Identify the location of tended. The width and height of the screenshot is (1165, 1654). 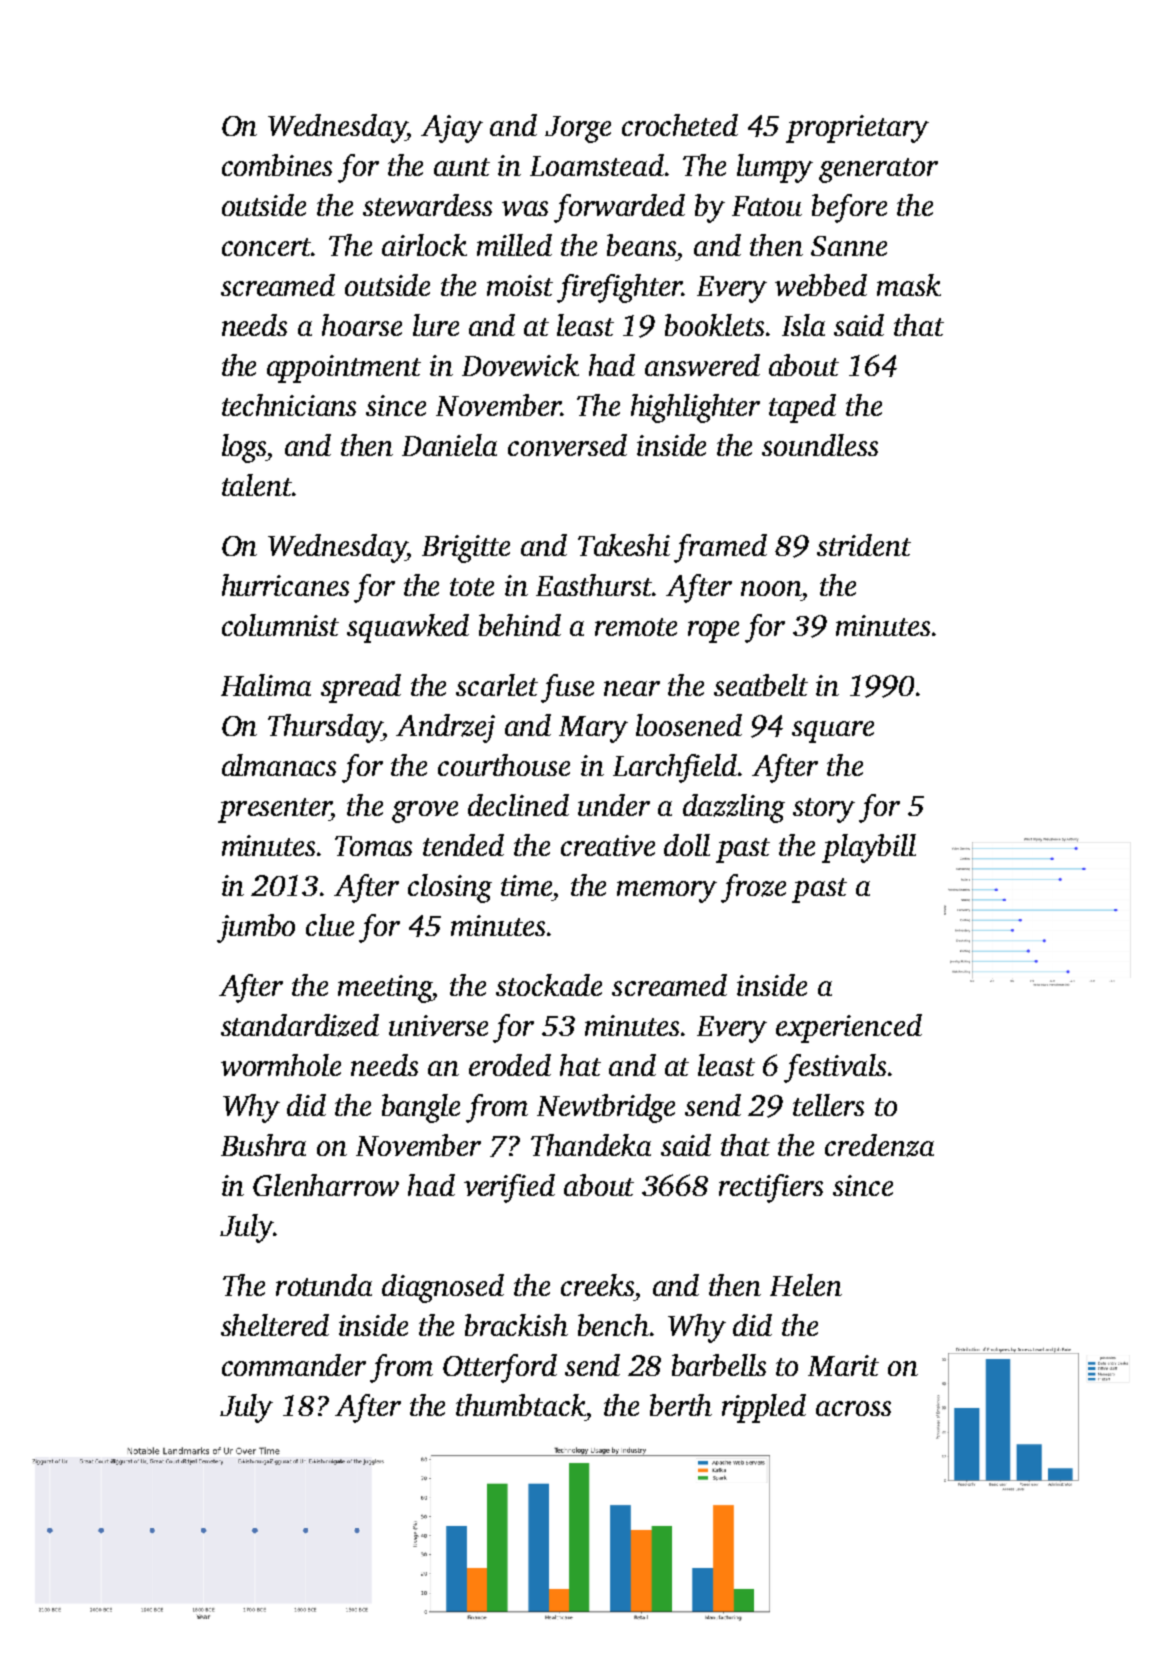
(463, 845).
